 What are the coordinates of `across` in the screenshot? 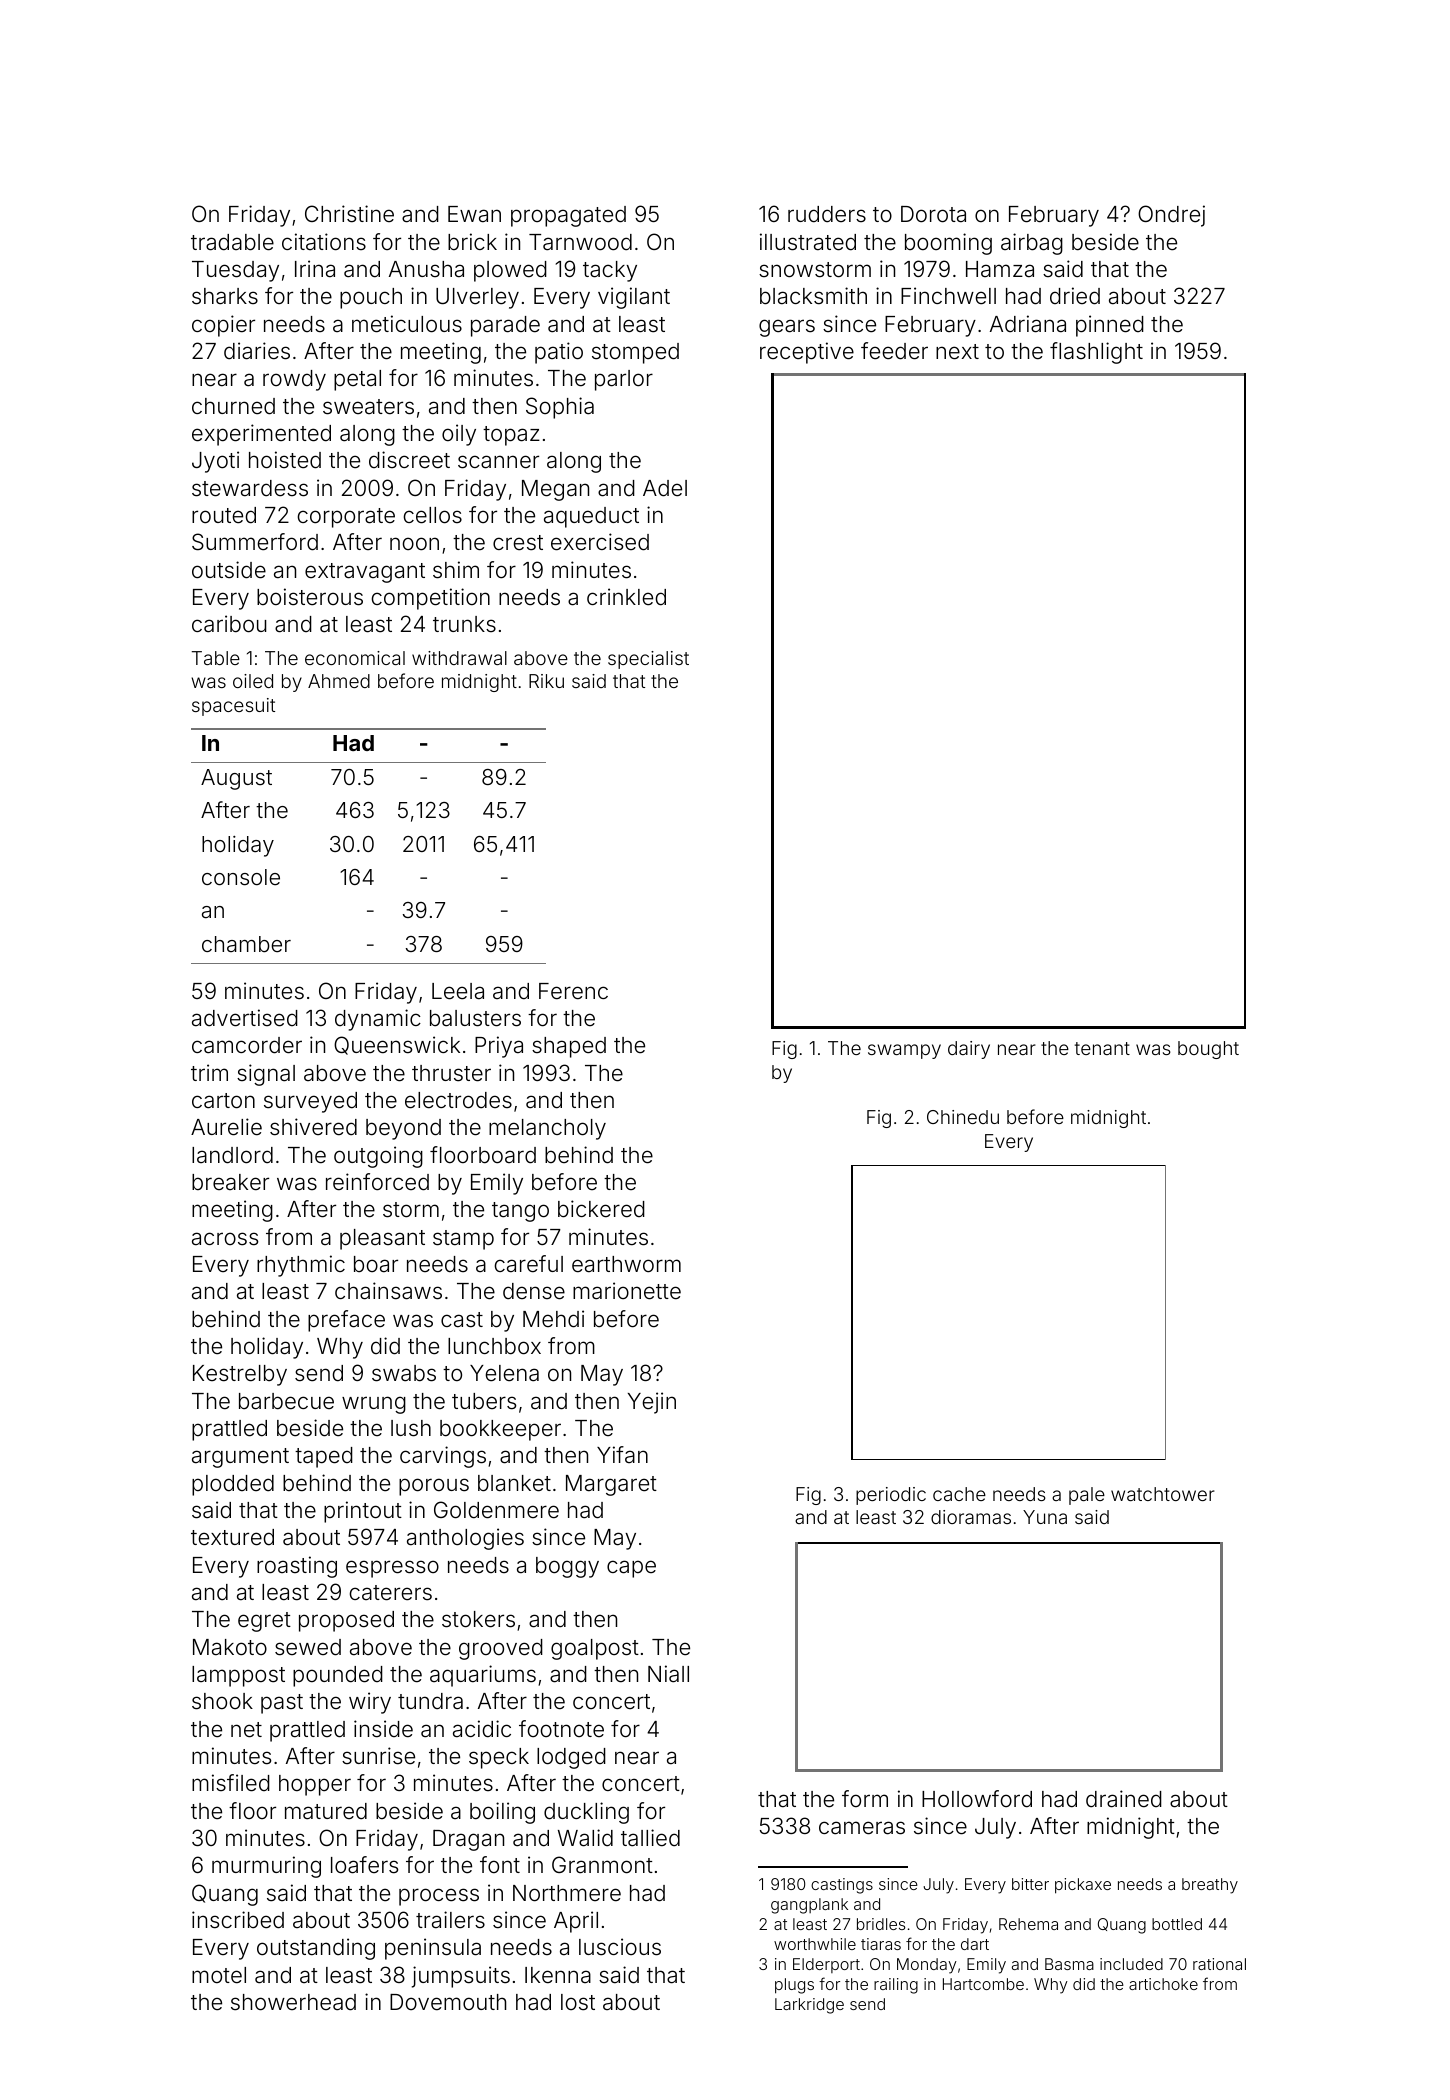 It's located at (225, 1239).
